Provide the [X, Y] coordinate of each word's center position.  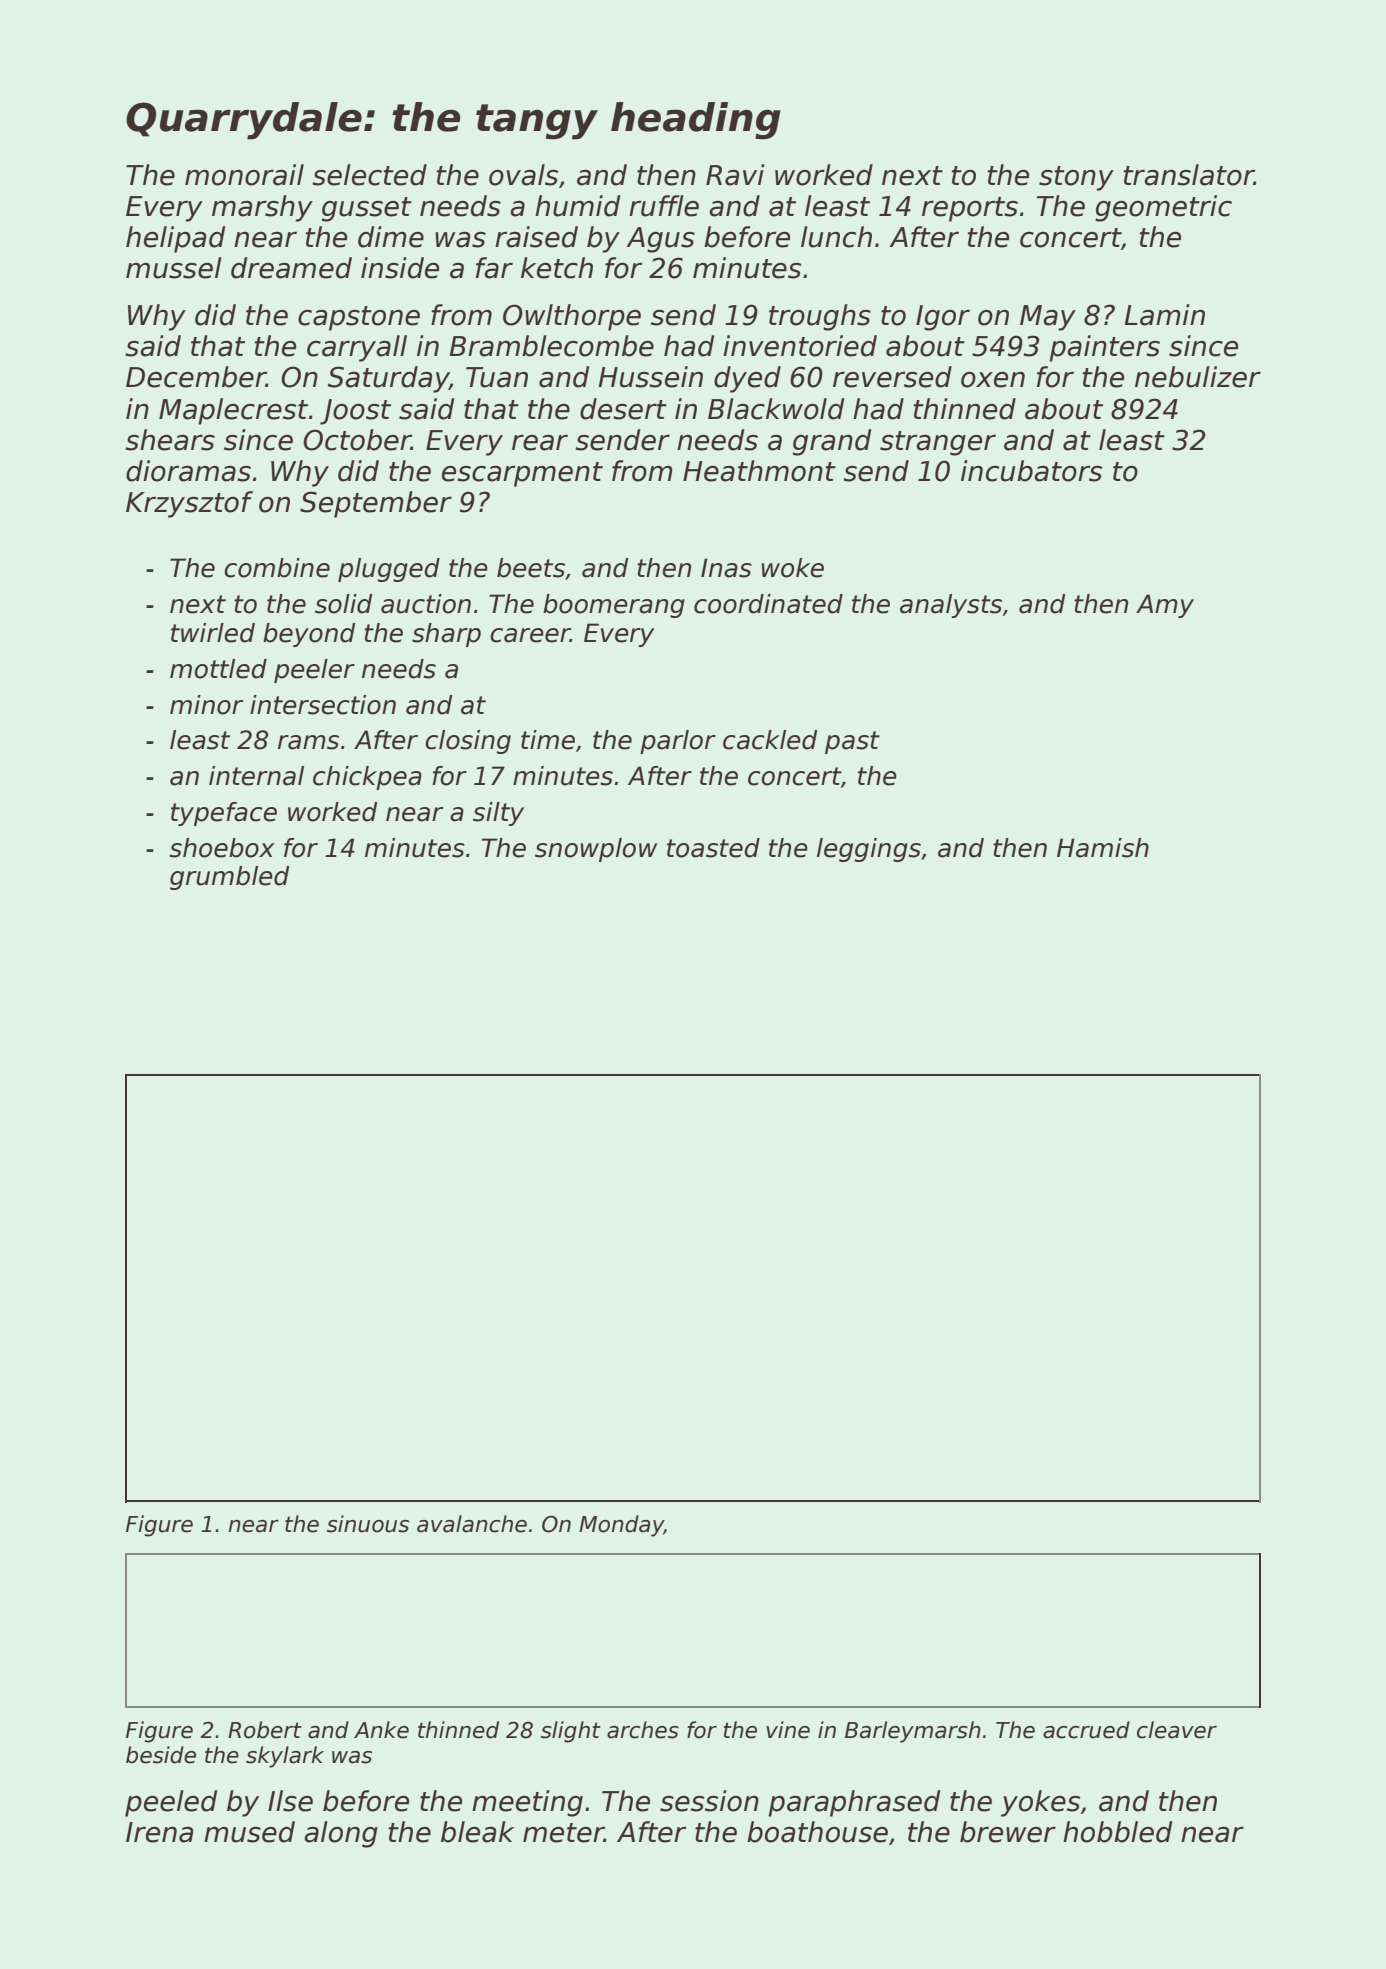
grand [832, 442]
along [341, 1834]
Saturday [388, 379]
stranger [938, 443]
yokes [1040, 1803]
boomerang [614, 606]
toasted [713, 848]
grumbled [229, 878]
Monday [621, 1526]
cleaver [1177, 1730]
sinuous [368, 1524]
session [709, 1801]
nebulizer [1198, 377]
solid [343, 604]
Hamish [1103, 848]
